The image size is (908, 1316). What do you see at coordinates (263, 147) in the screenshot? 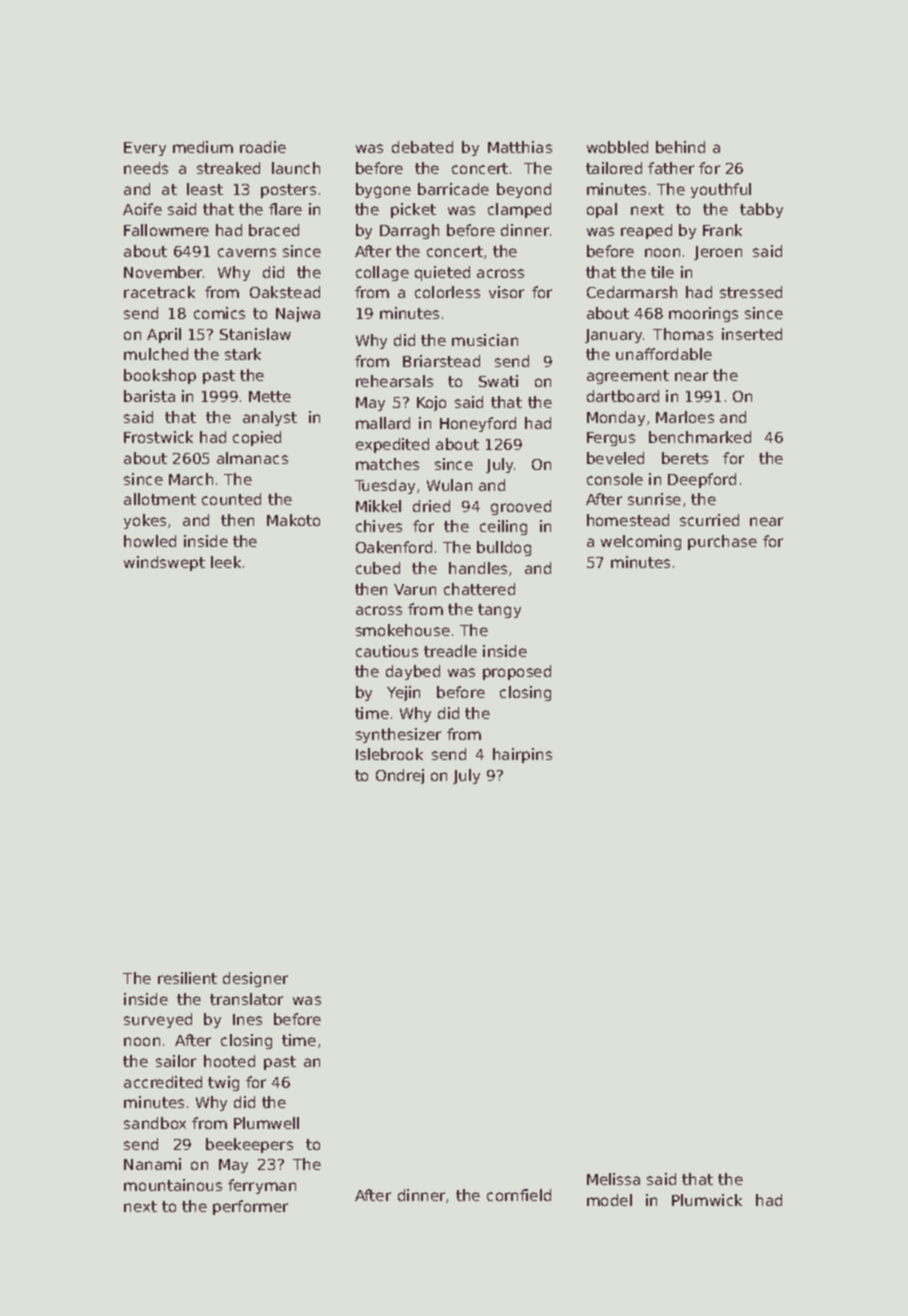
I see `roadie` at bounding box center [263, 147].
